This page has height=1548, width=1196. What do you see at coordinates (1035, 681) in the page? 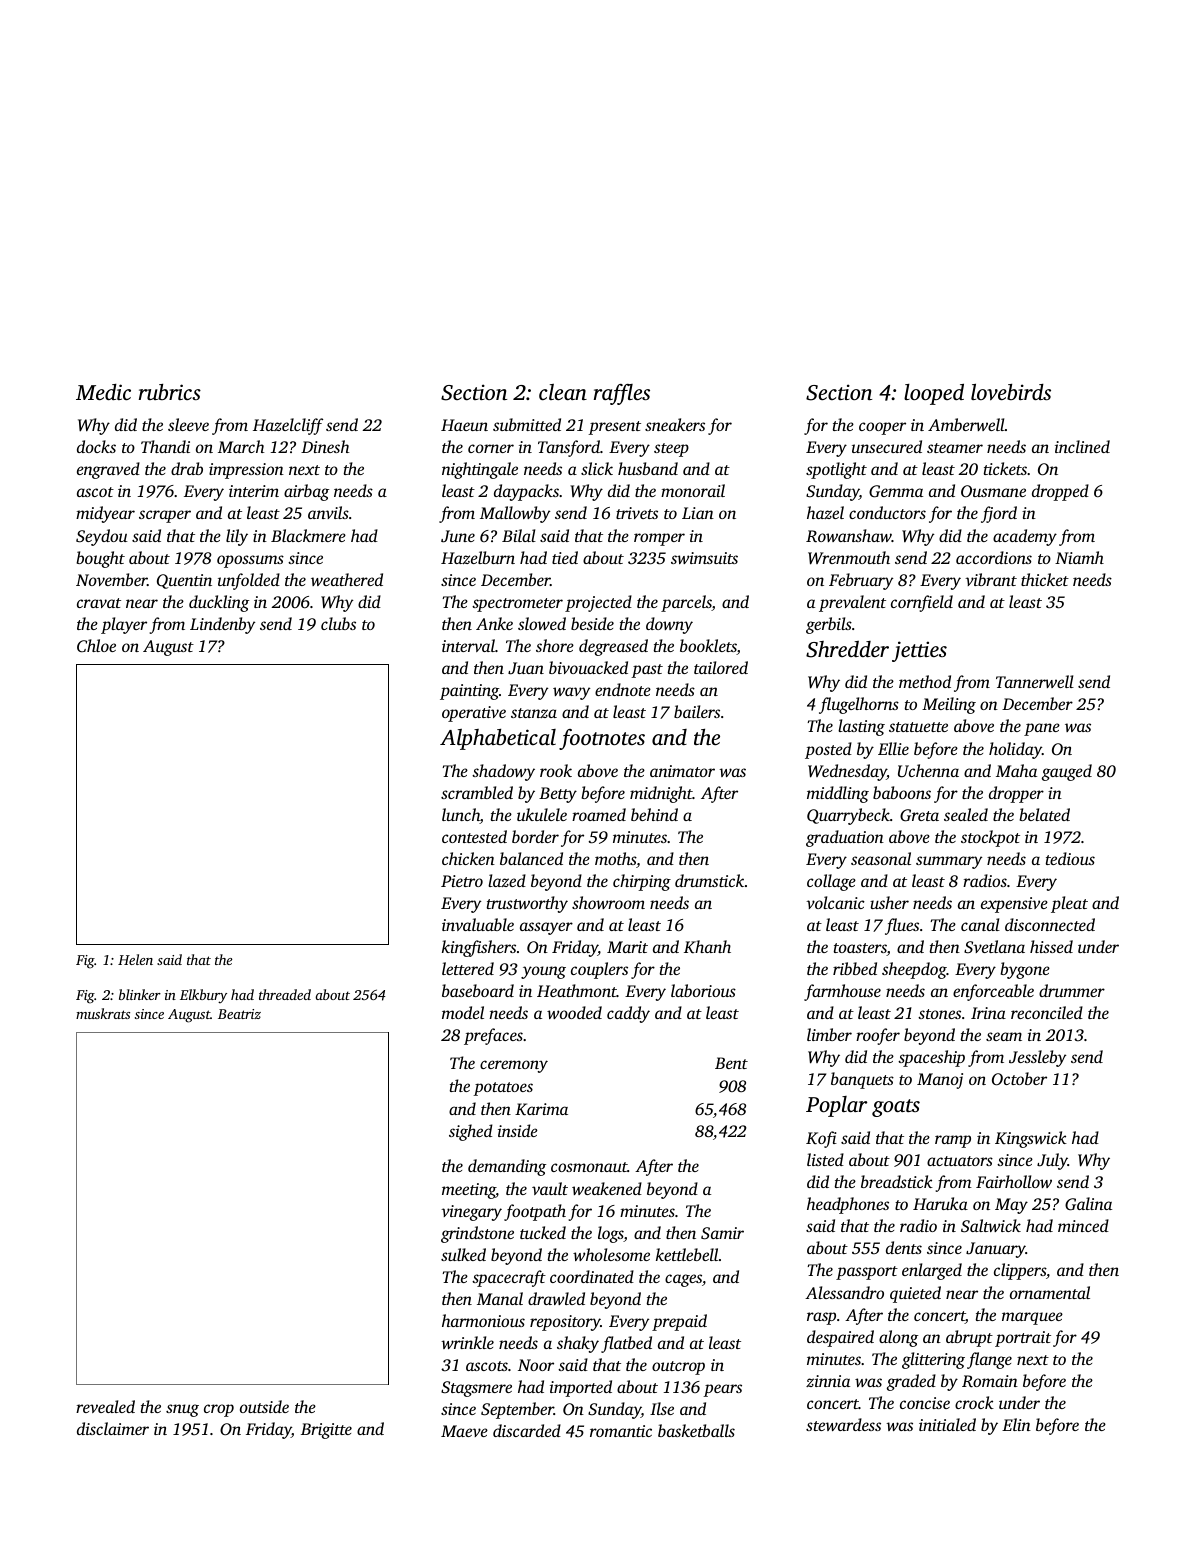
I see `Tannerwell` at bounding box center [1035, 681].
